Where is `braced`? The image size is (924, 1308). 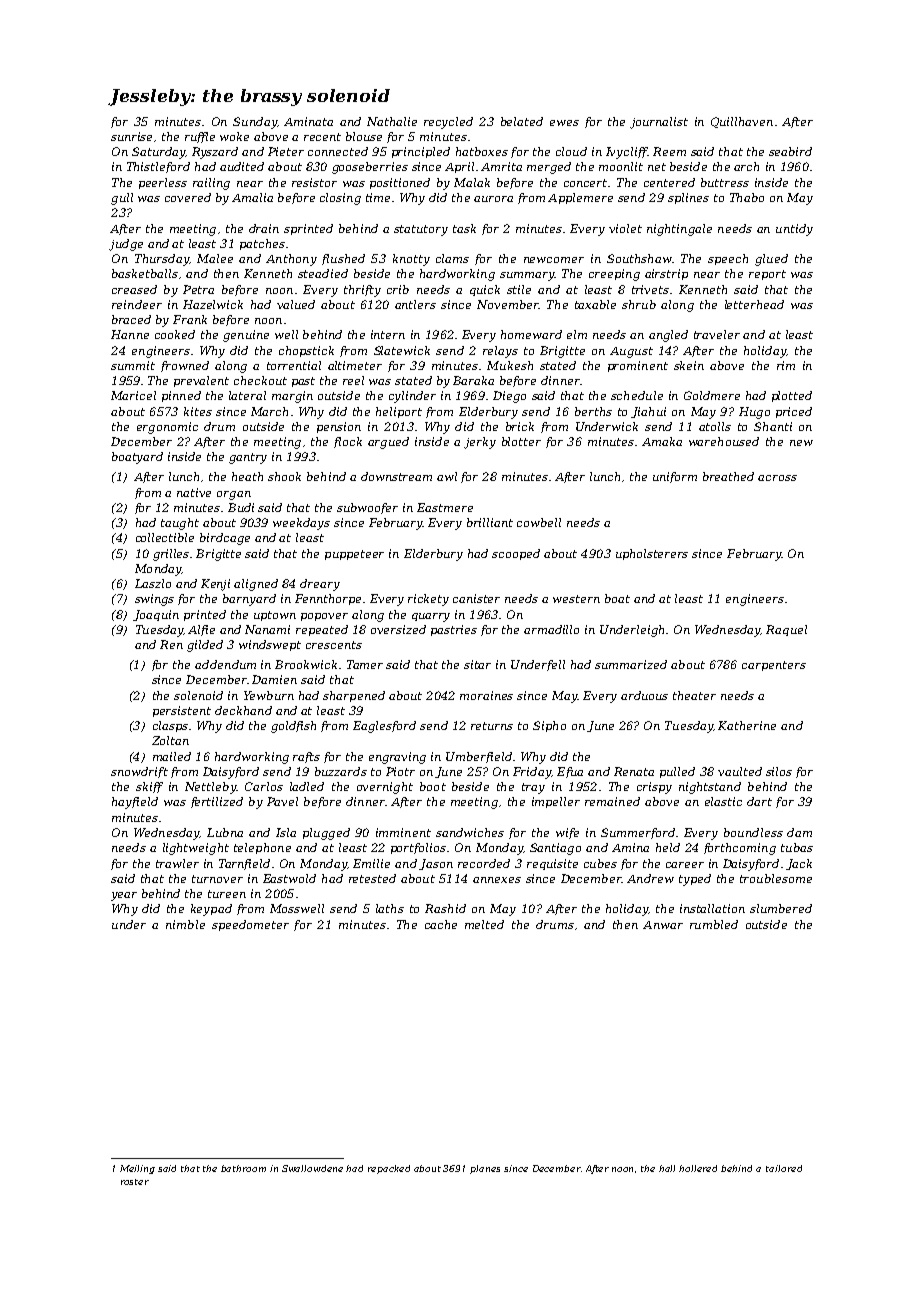 braced is located at coordinates (131, 319).
